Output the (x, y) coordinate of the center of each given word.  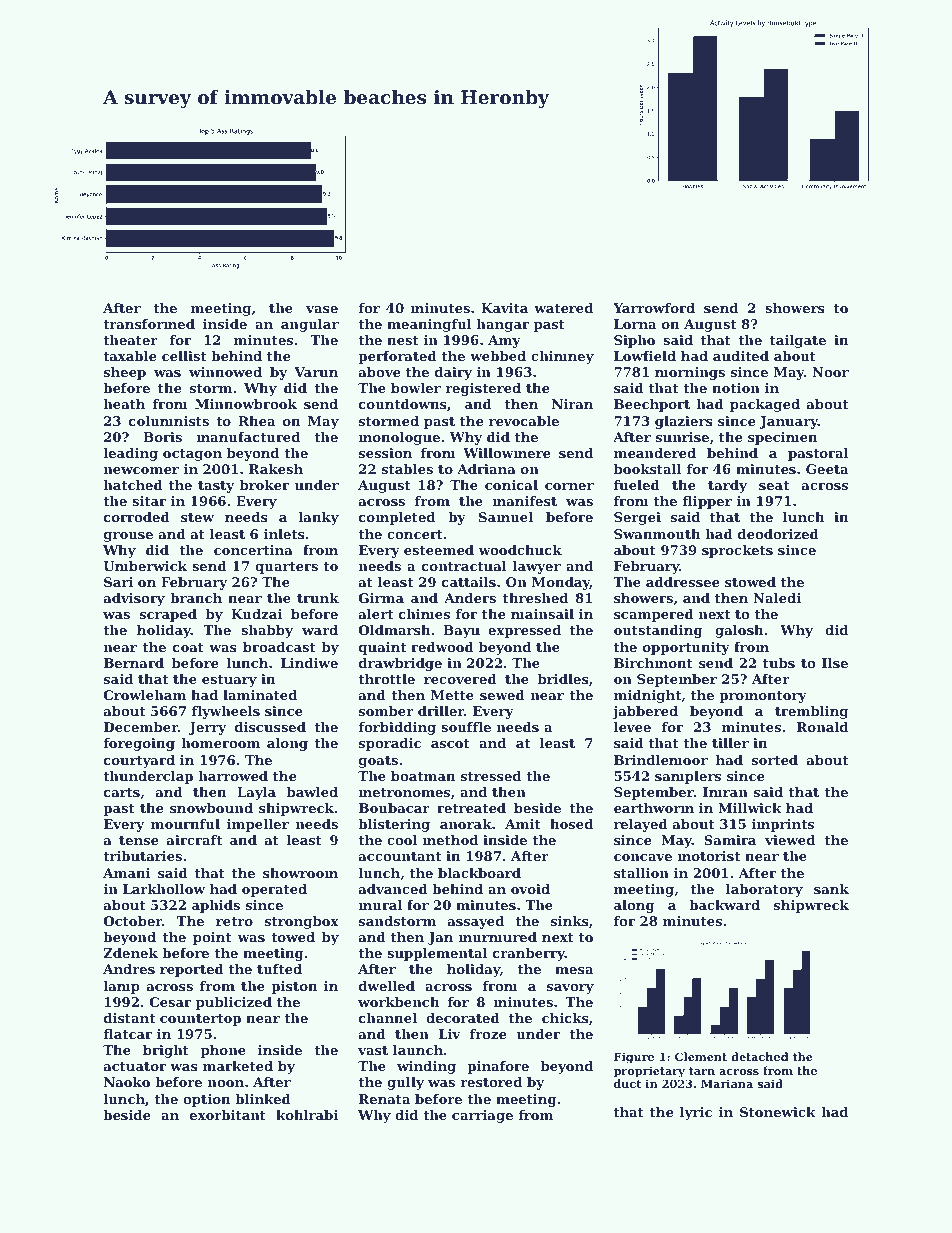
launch (418, 1050)
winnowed (225, 372)
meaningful (429, 325)
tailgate (798, 341)
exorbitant (228, 1115)
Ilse (835, 663)
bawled (312, 792)
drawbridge (400, 664)
